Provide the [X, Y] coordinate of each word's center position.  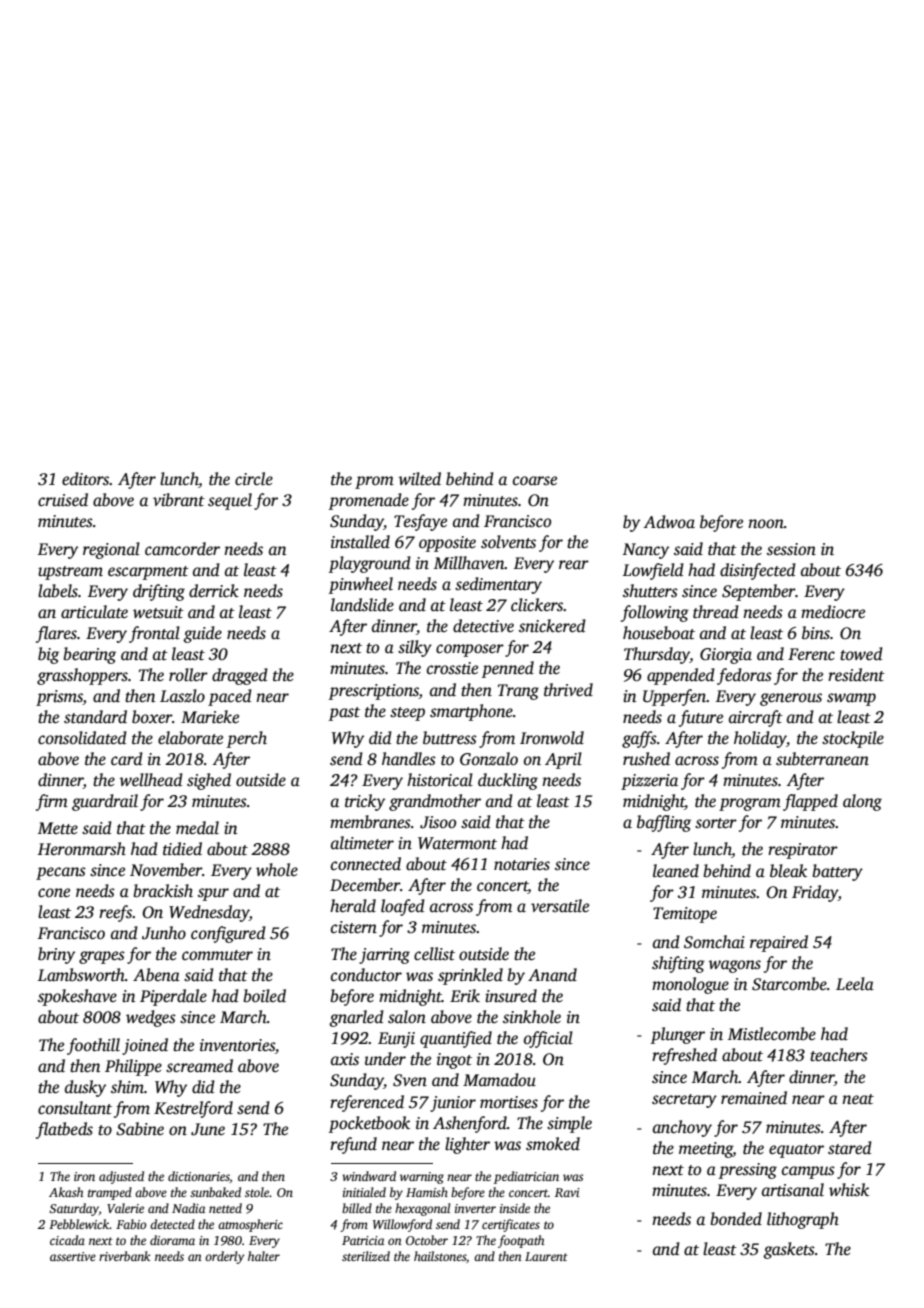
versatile [560, 906]
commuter [217, 955]
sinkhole [532, 1017]
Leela [855, 983]
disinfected [758, 571]
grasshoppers [82, 676]
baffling [664, 823]
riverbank [125, 1256]
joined [145, 1046]
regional [111, 550]
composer [470, 650]
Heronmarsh [81, 849]
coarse [535, 481]
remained [754, 1098]
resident [856, 675]
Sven [410, 1080]
